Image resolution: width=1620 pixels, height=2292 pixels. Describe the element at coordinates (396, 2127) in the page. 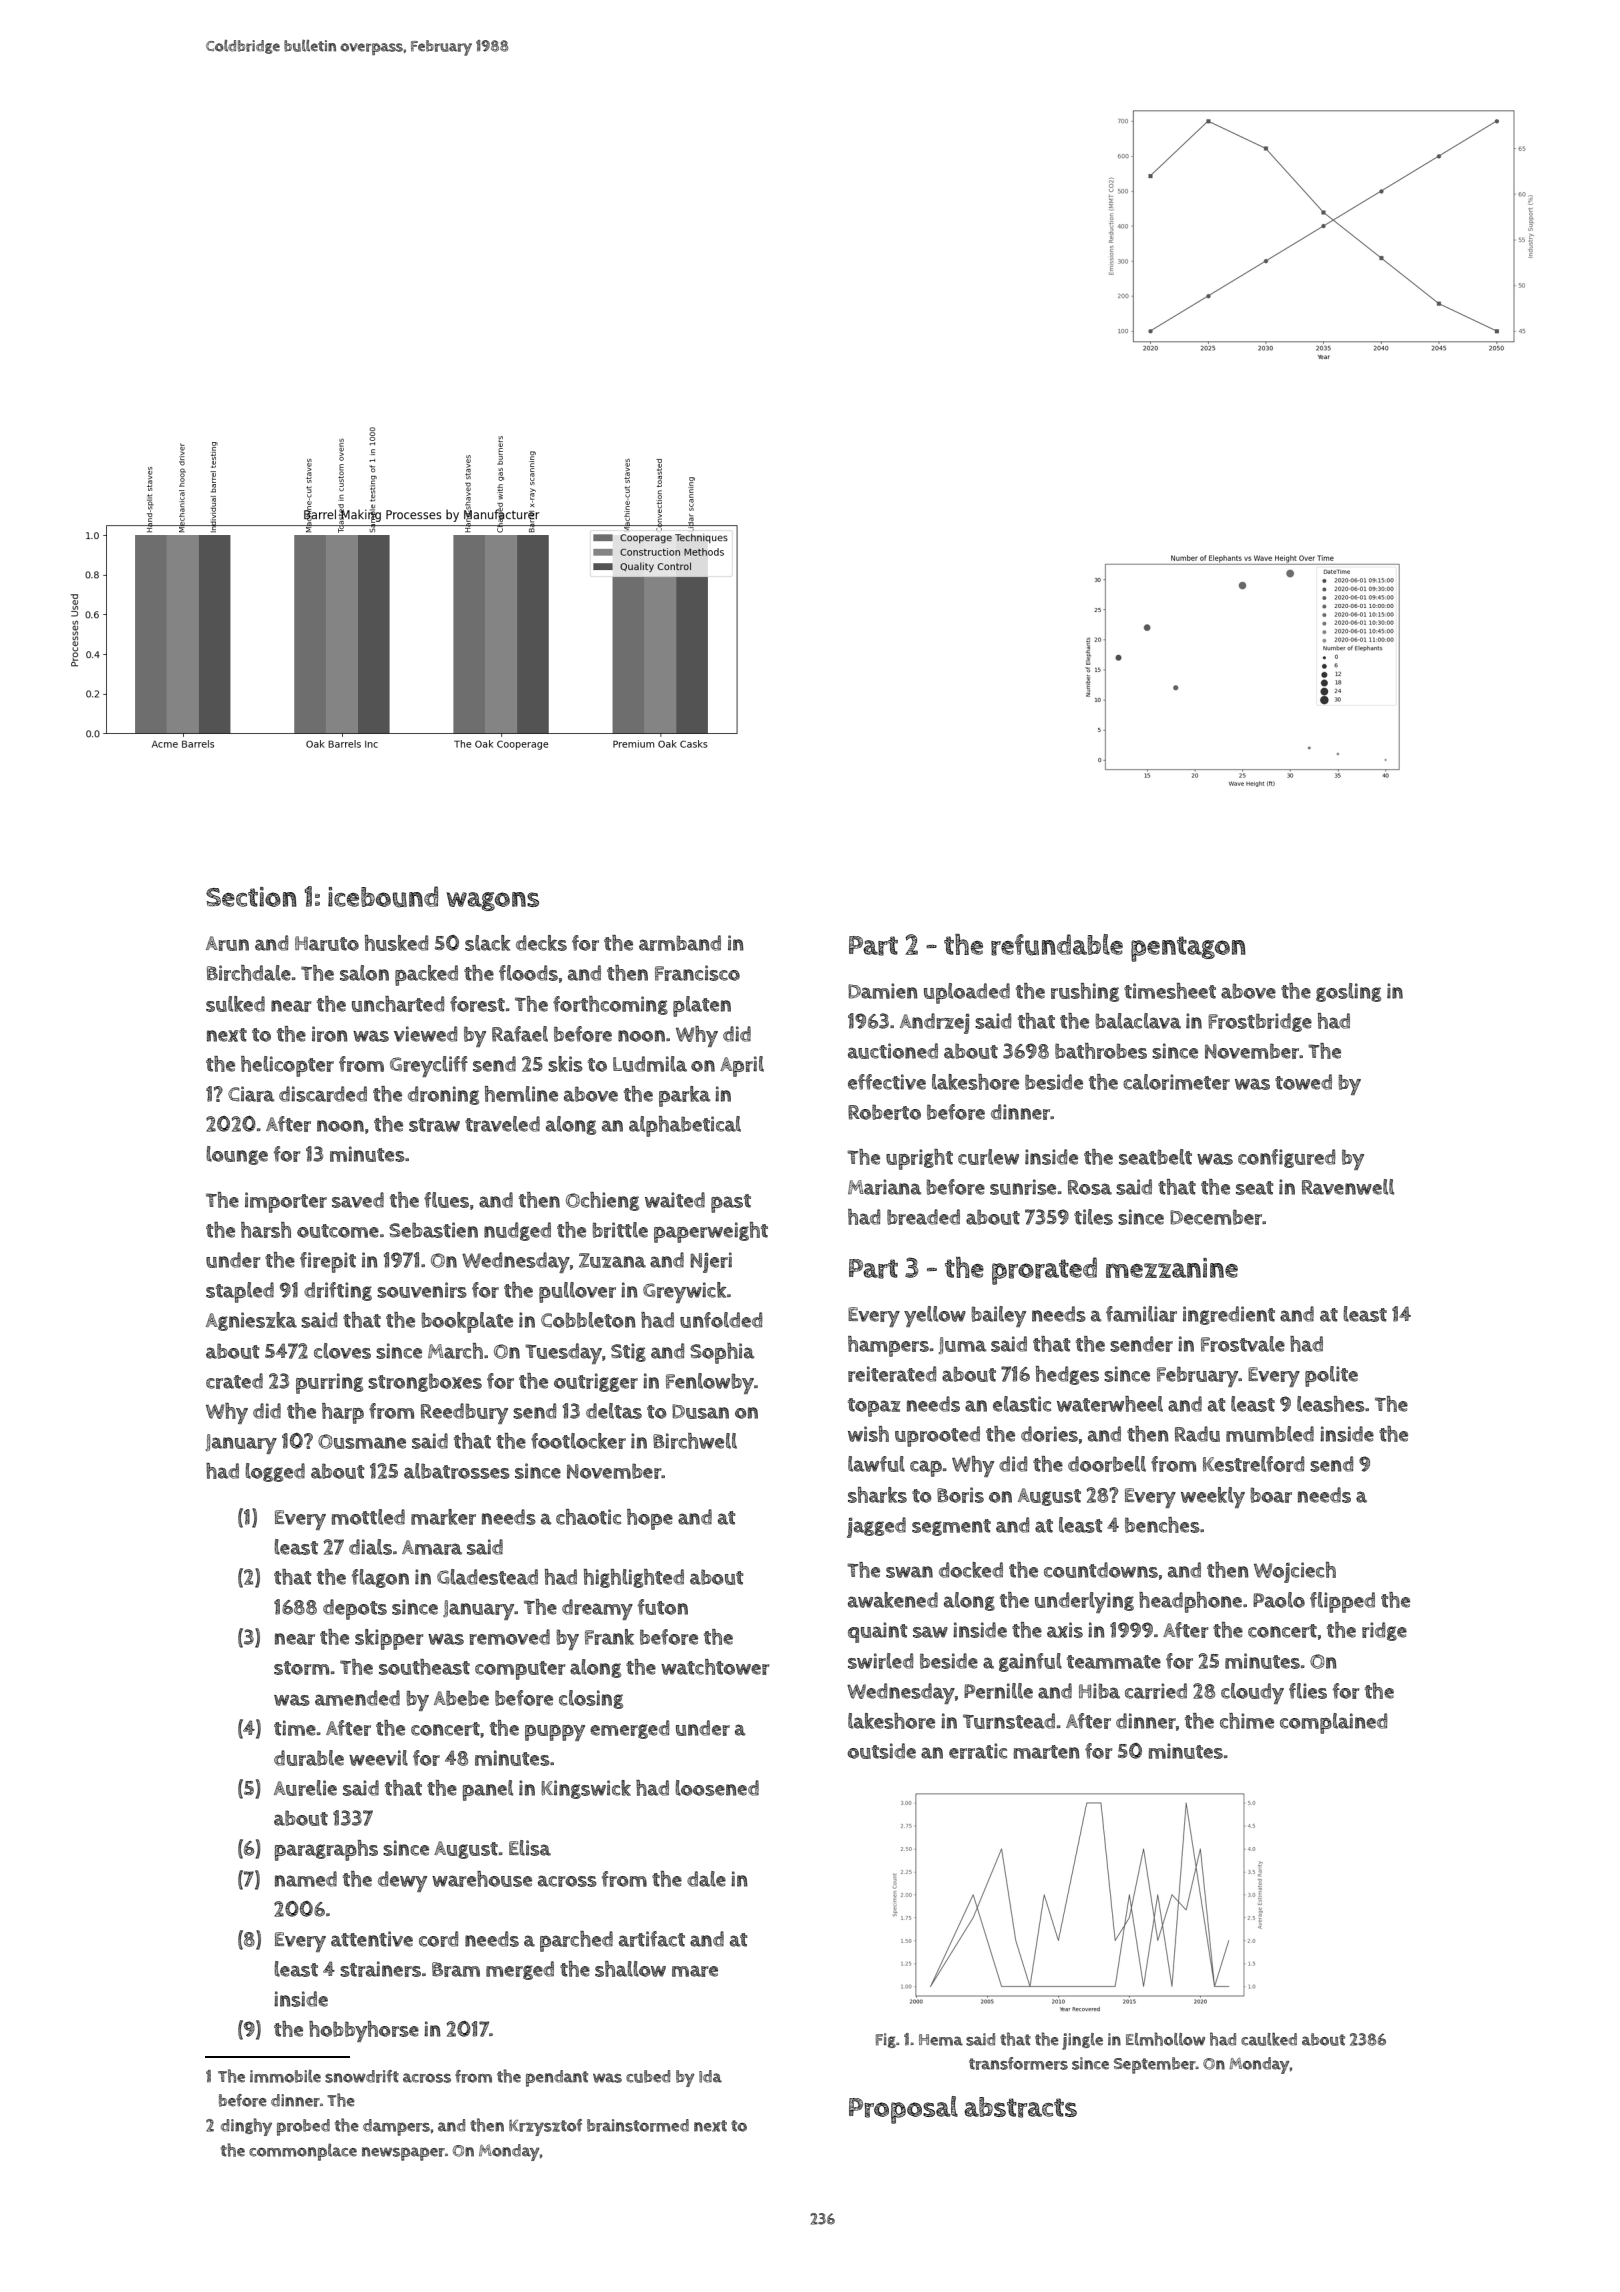

I see `dampers` at that location.
